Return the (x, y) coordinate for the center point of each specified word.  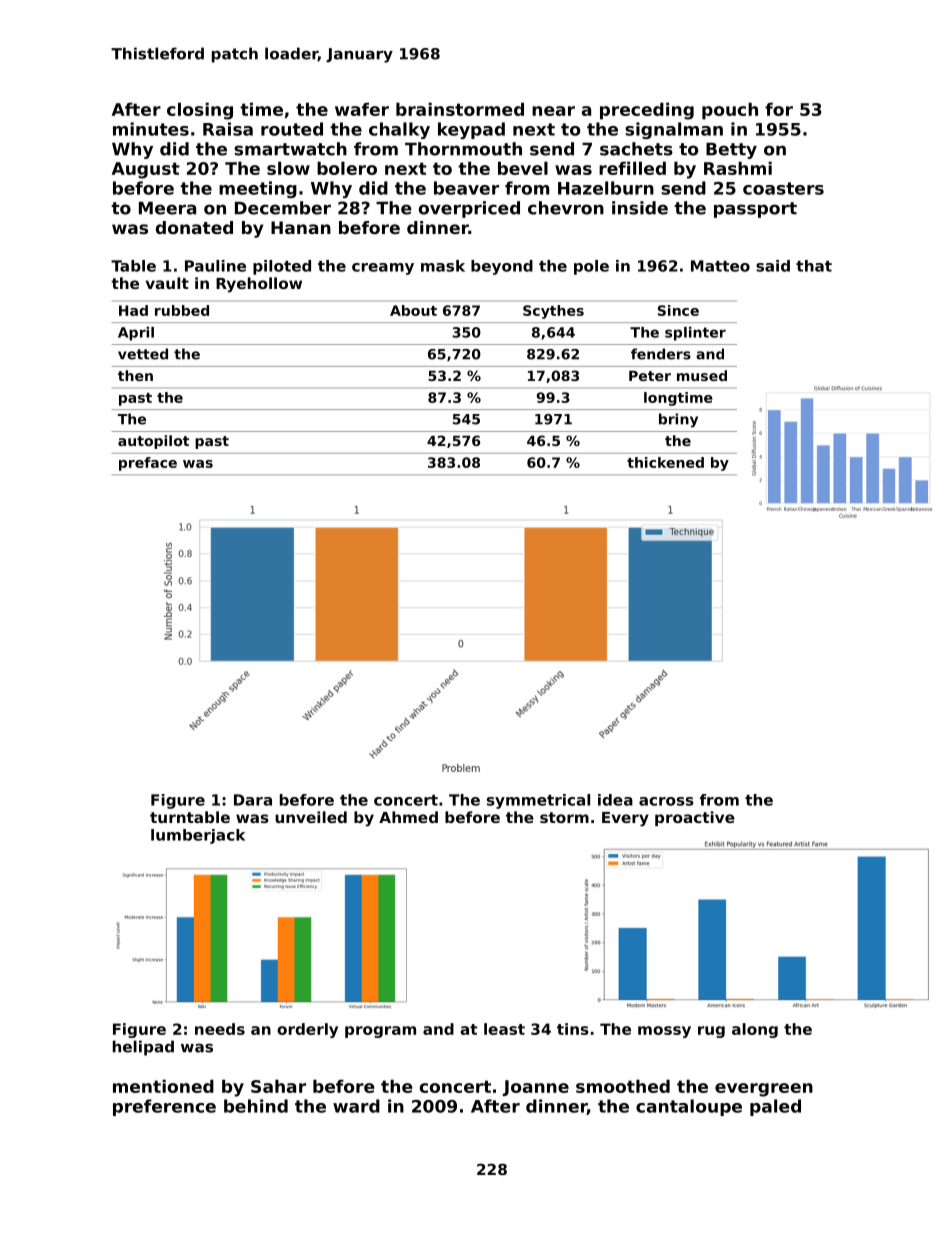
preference (164, 1107)
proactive (695, 818)
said (773, 266)
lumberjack (198, 836)
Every (625, 819)
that (814, 266)
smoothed (623, 1086)
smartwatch (290, 149)
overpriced (469, 209)
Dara (253, 800)
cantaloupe (689, 1107)
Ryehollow (259, 285)
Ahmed (408, 817)
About (413, 310)
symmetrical (538, 801)
